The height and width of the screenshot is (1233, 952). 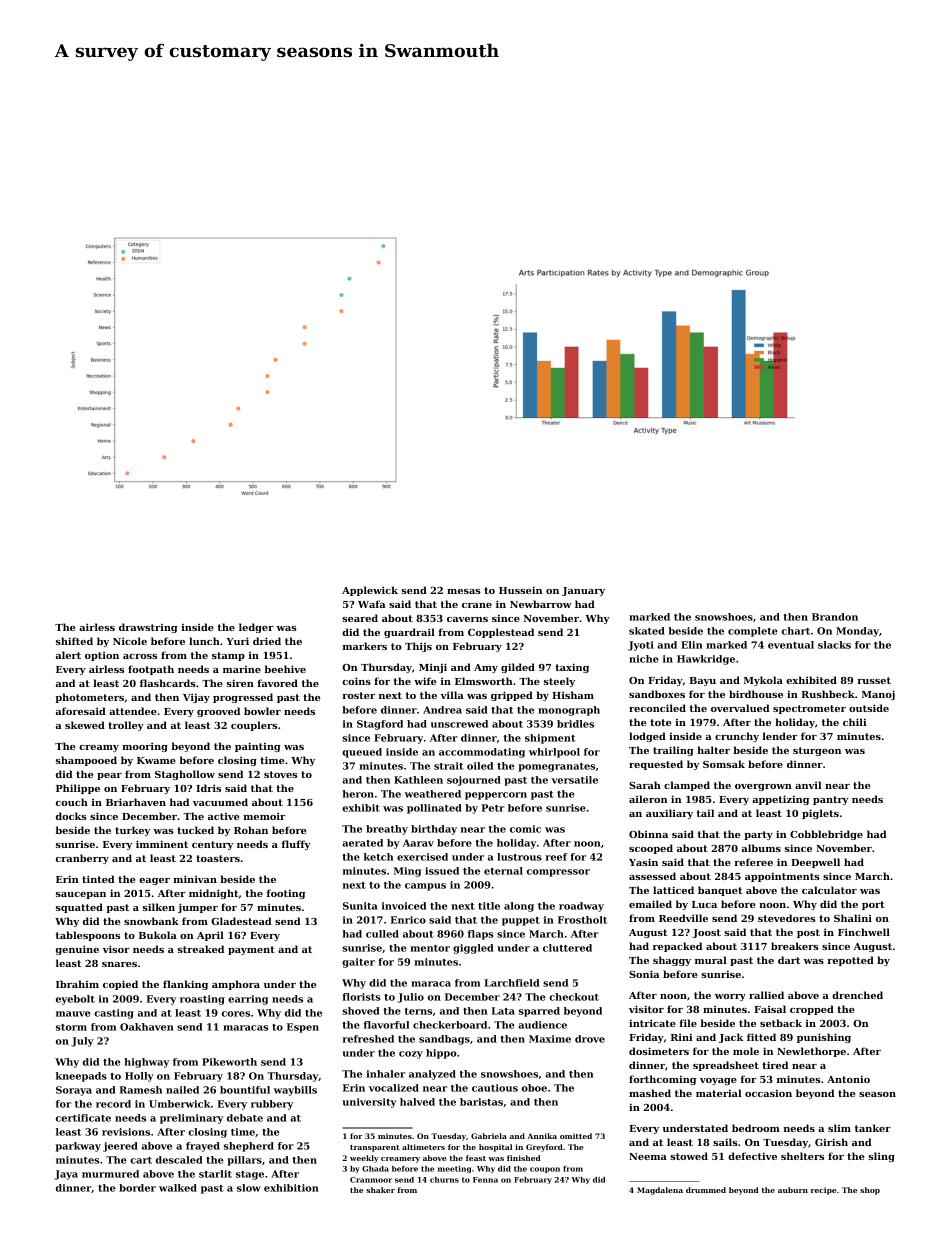 I want to click on waybills, so click(x=295, y=1091).
